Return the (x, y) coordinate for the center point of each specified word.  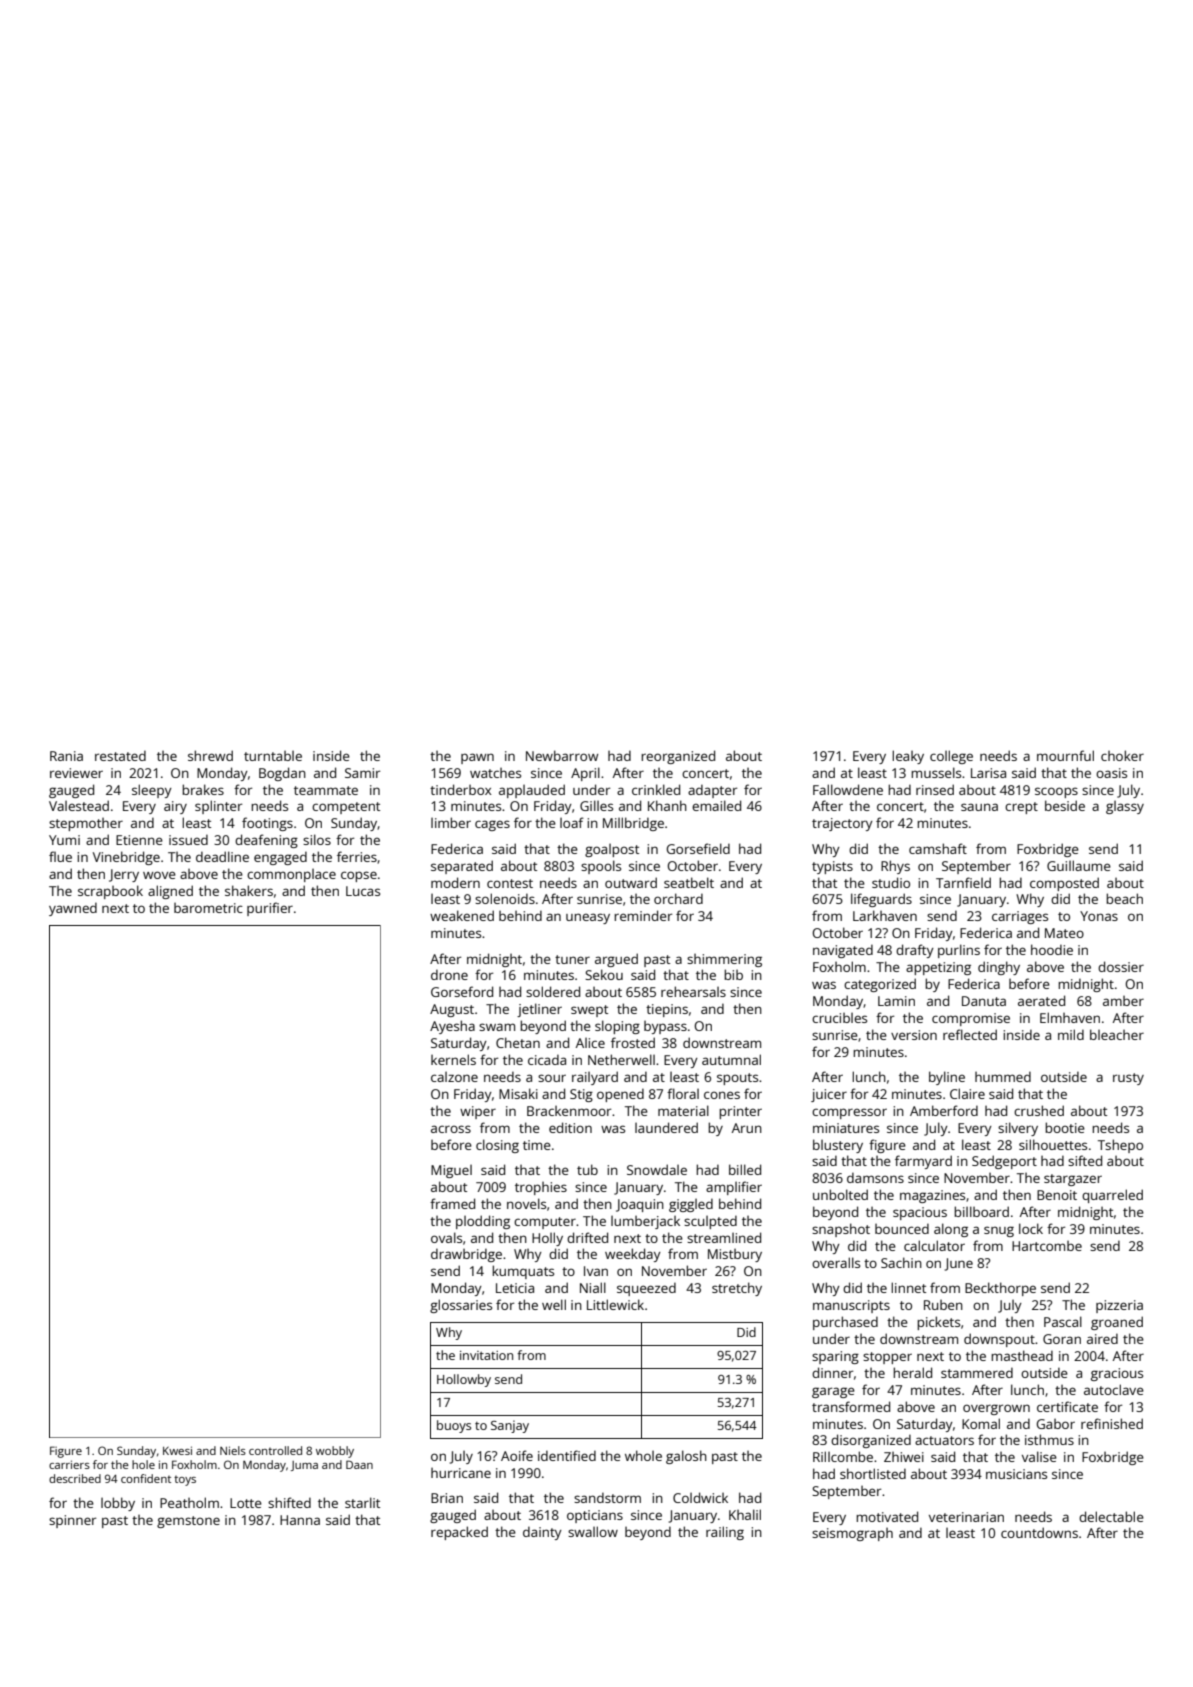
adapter (712, 791)
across (451, 1129)
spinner (72, 1521)
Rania (66, 756)
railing (725, 1533)
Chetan (518, 1042)
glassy (1125, 807)
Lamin (896, 1001)
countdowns (1039, 1532)
